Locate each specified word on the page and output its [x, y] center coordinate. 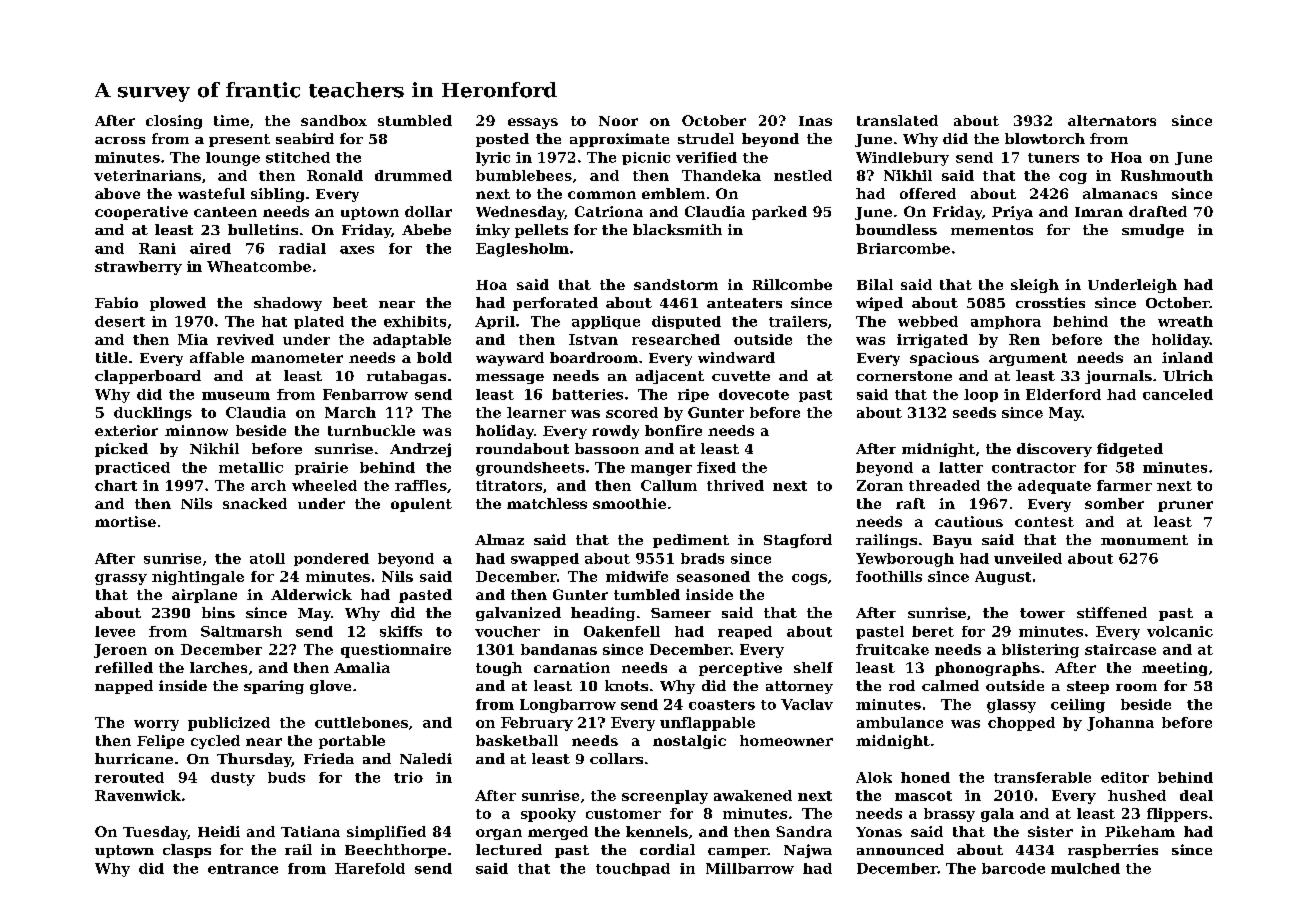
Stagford [798, 541]
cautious [969, 521]
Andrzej [420, 450]
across [120, 140]
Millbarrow [750, 868]
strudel [706, 138]
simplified [386, 833]
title [111, 357]
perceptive [740, 669]
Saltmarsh [241, 631]
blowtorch [1045, 138]
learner [536, 412]
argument [1028, 359]
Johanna [1120, 724]
